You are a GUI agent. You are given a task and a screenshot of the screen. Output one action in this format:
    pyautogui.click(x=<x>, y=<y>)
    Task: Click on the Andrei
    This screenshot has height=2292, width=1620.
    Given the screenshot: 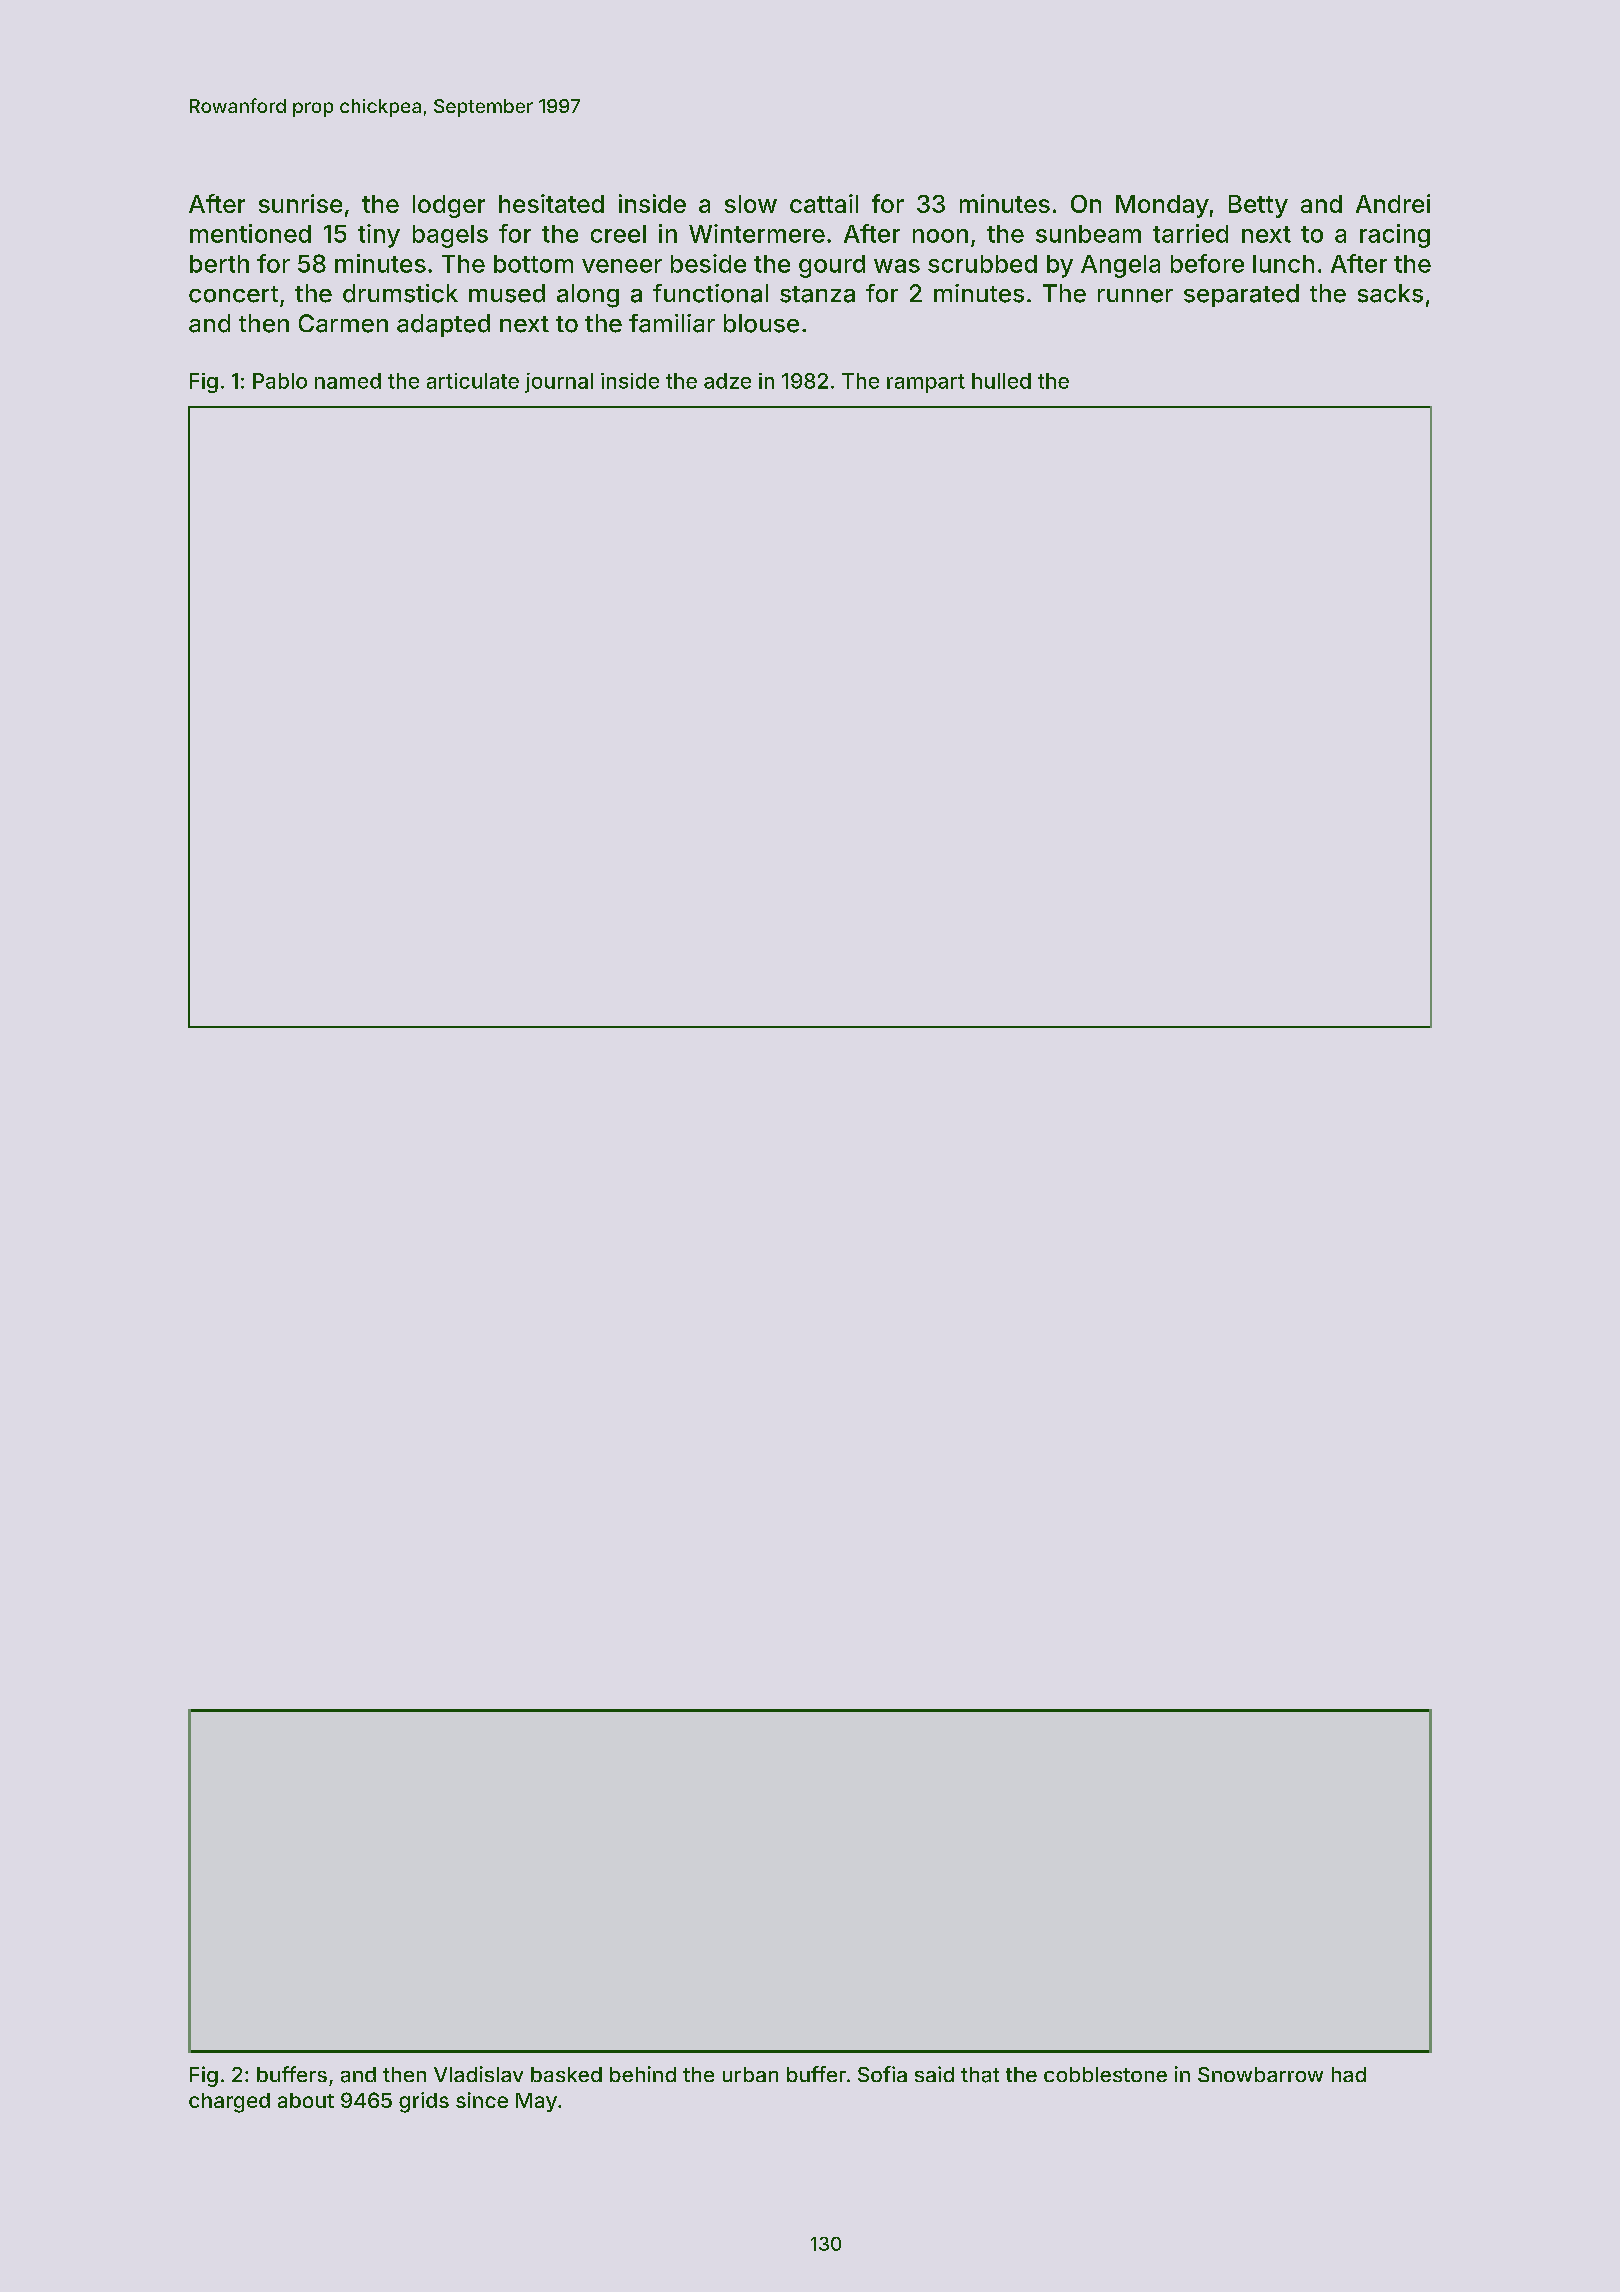 What is the action you would take?
    pyautogui.click(x=1393, y=203)
